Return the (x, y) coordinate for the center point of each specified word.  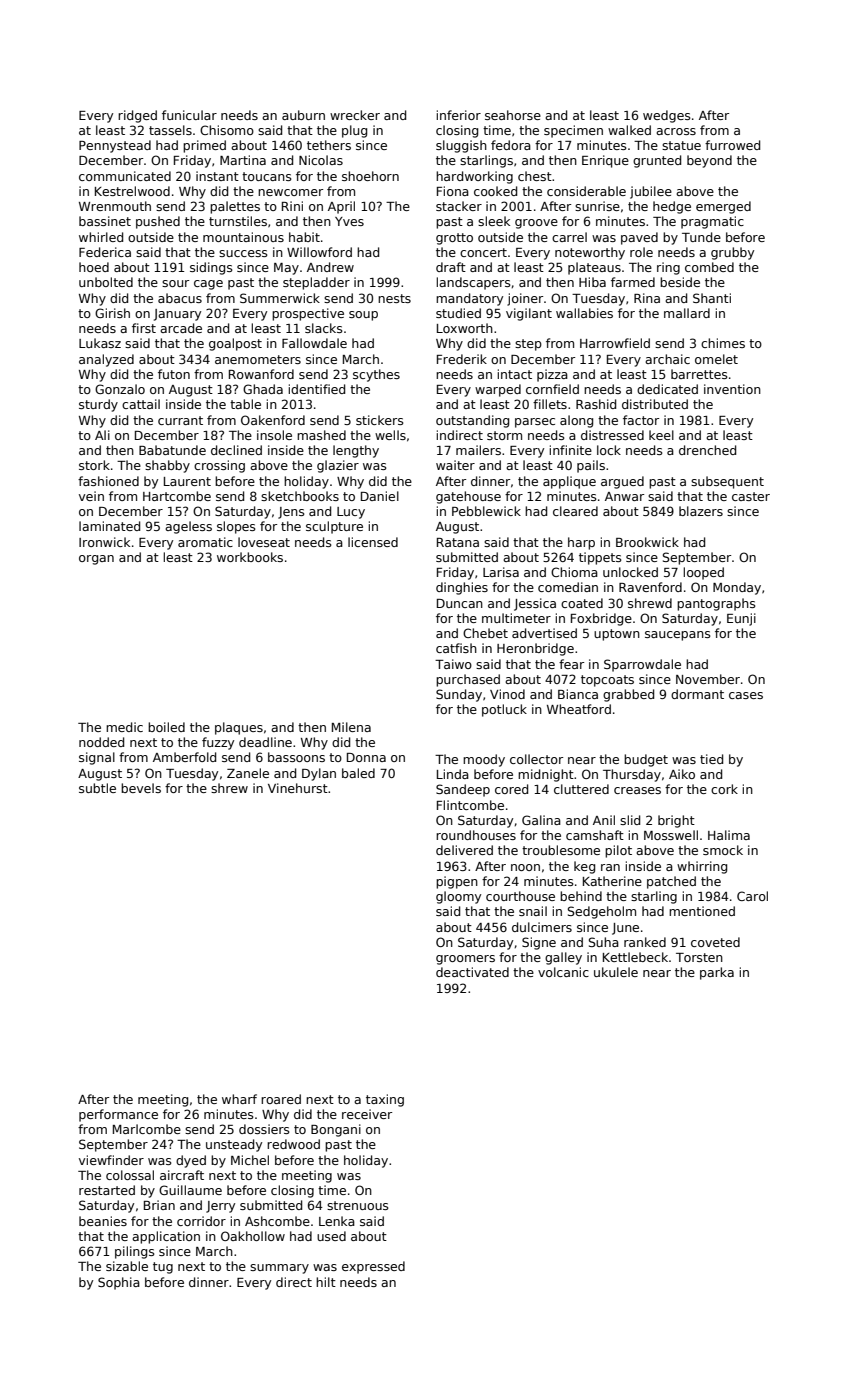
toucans (267, 176)
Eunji (741, 619)
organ (96, 560)
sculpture (334, 527)
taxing (385, 1100)
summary (279, 1269)
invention (732, 389)
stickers (380, 420)
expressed (373, 1267)
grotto (454, 239)
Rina (647, 298)
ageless (188, 527)
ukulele (616, 972)
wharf (239, 1099)
